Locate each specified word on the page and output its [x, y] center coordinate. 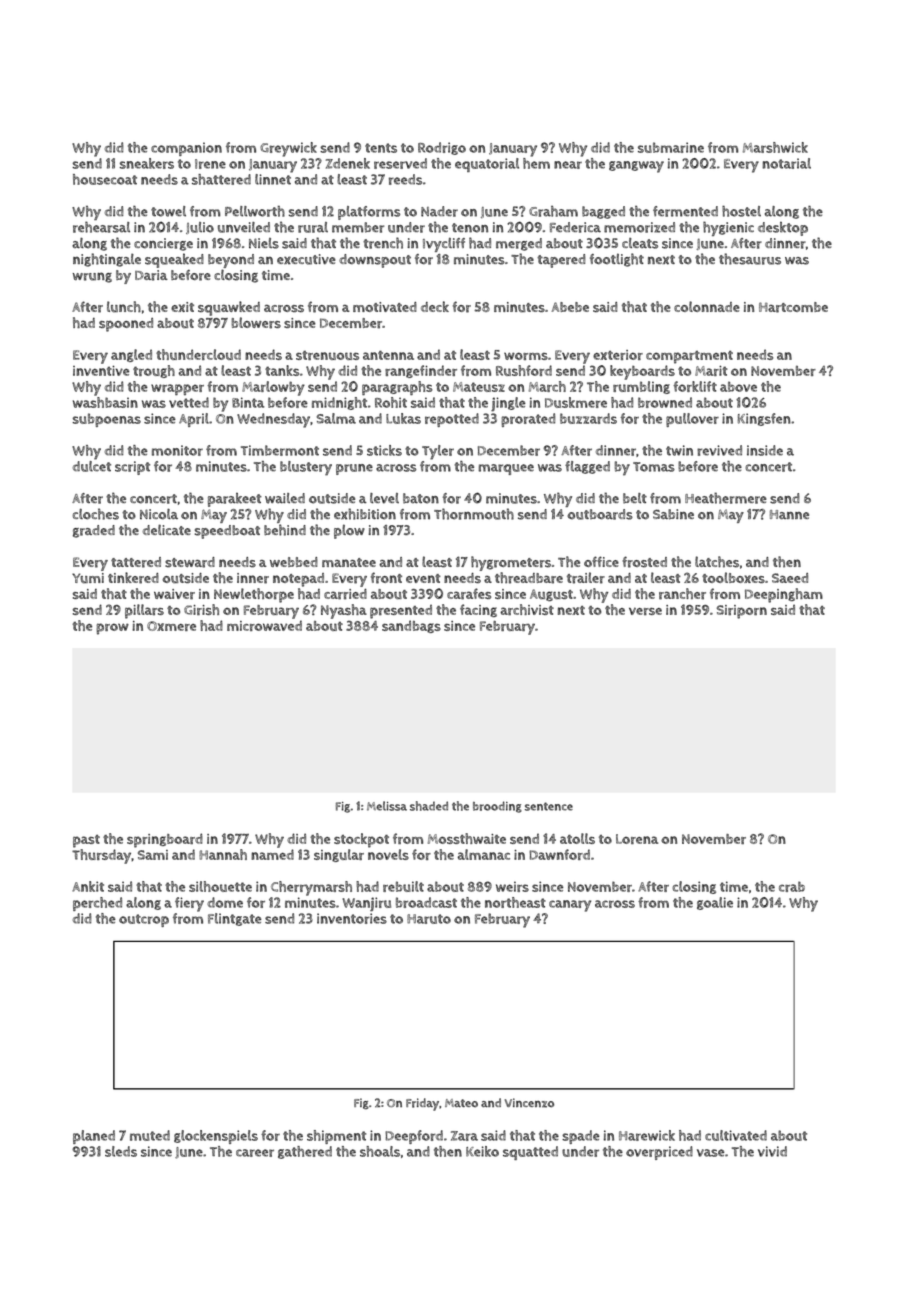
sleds [121, 1151]
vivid [772, 1151]
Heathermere [726, 498]
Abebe [570, 307]
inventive [101, 370]
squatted [530, 1153]
